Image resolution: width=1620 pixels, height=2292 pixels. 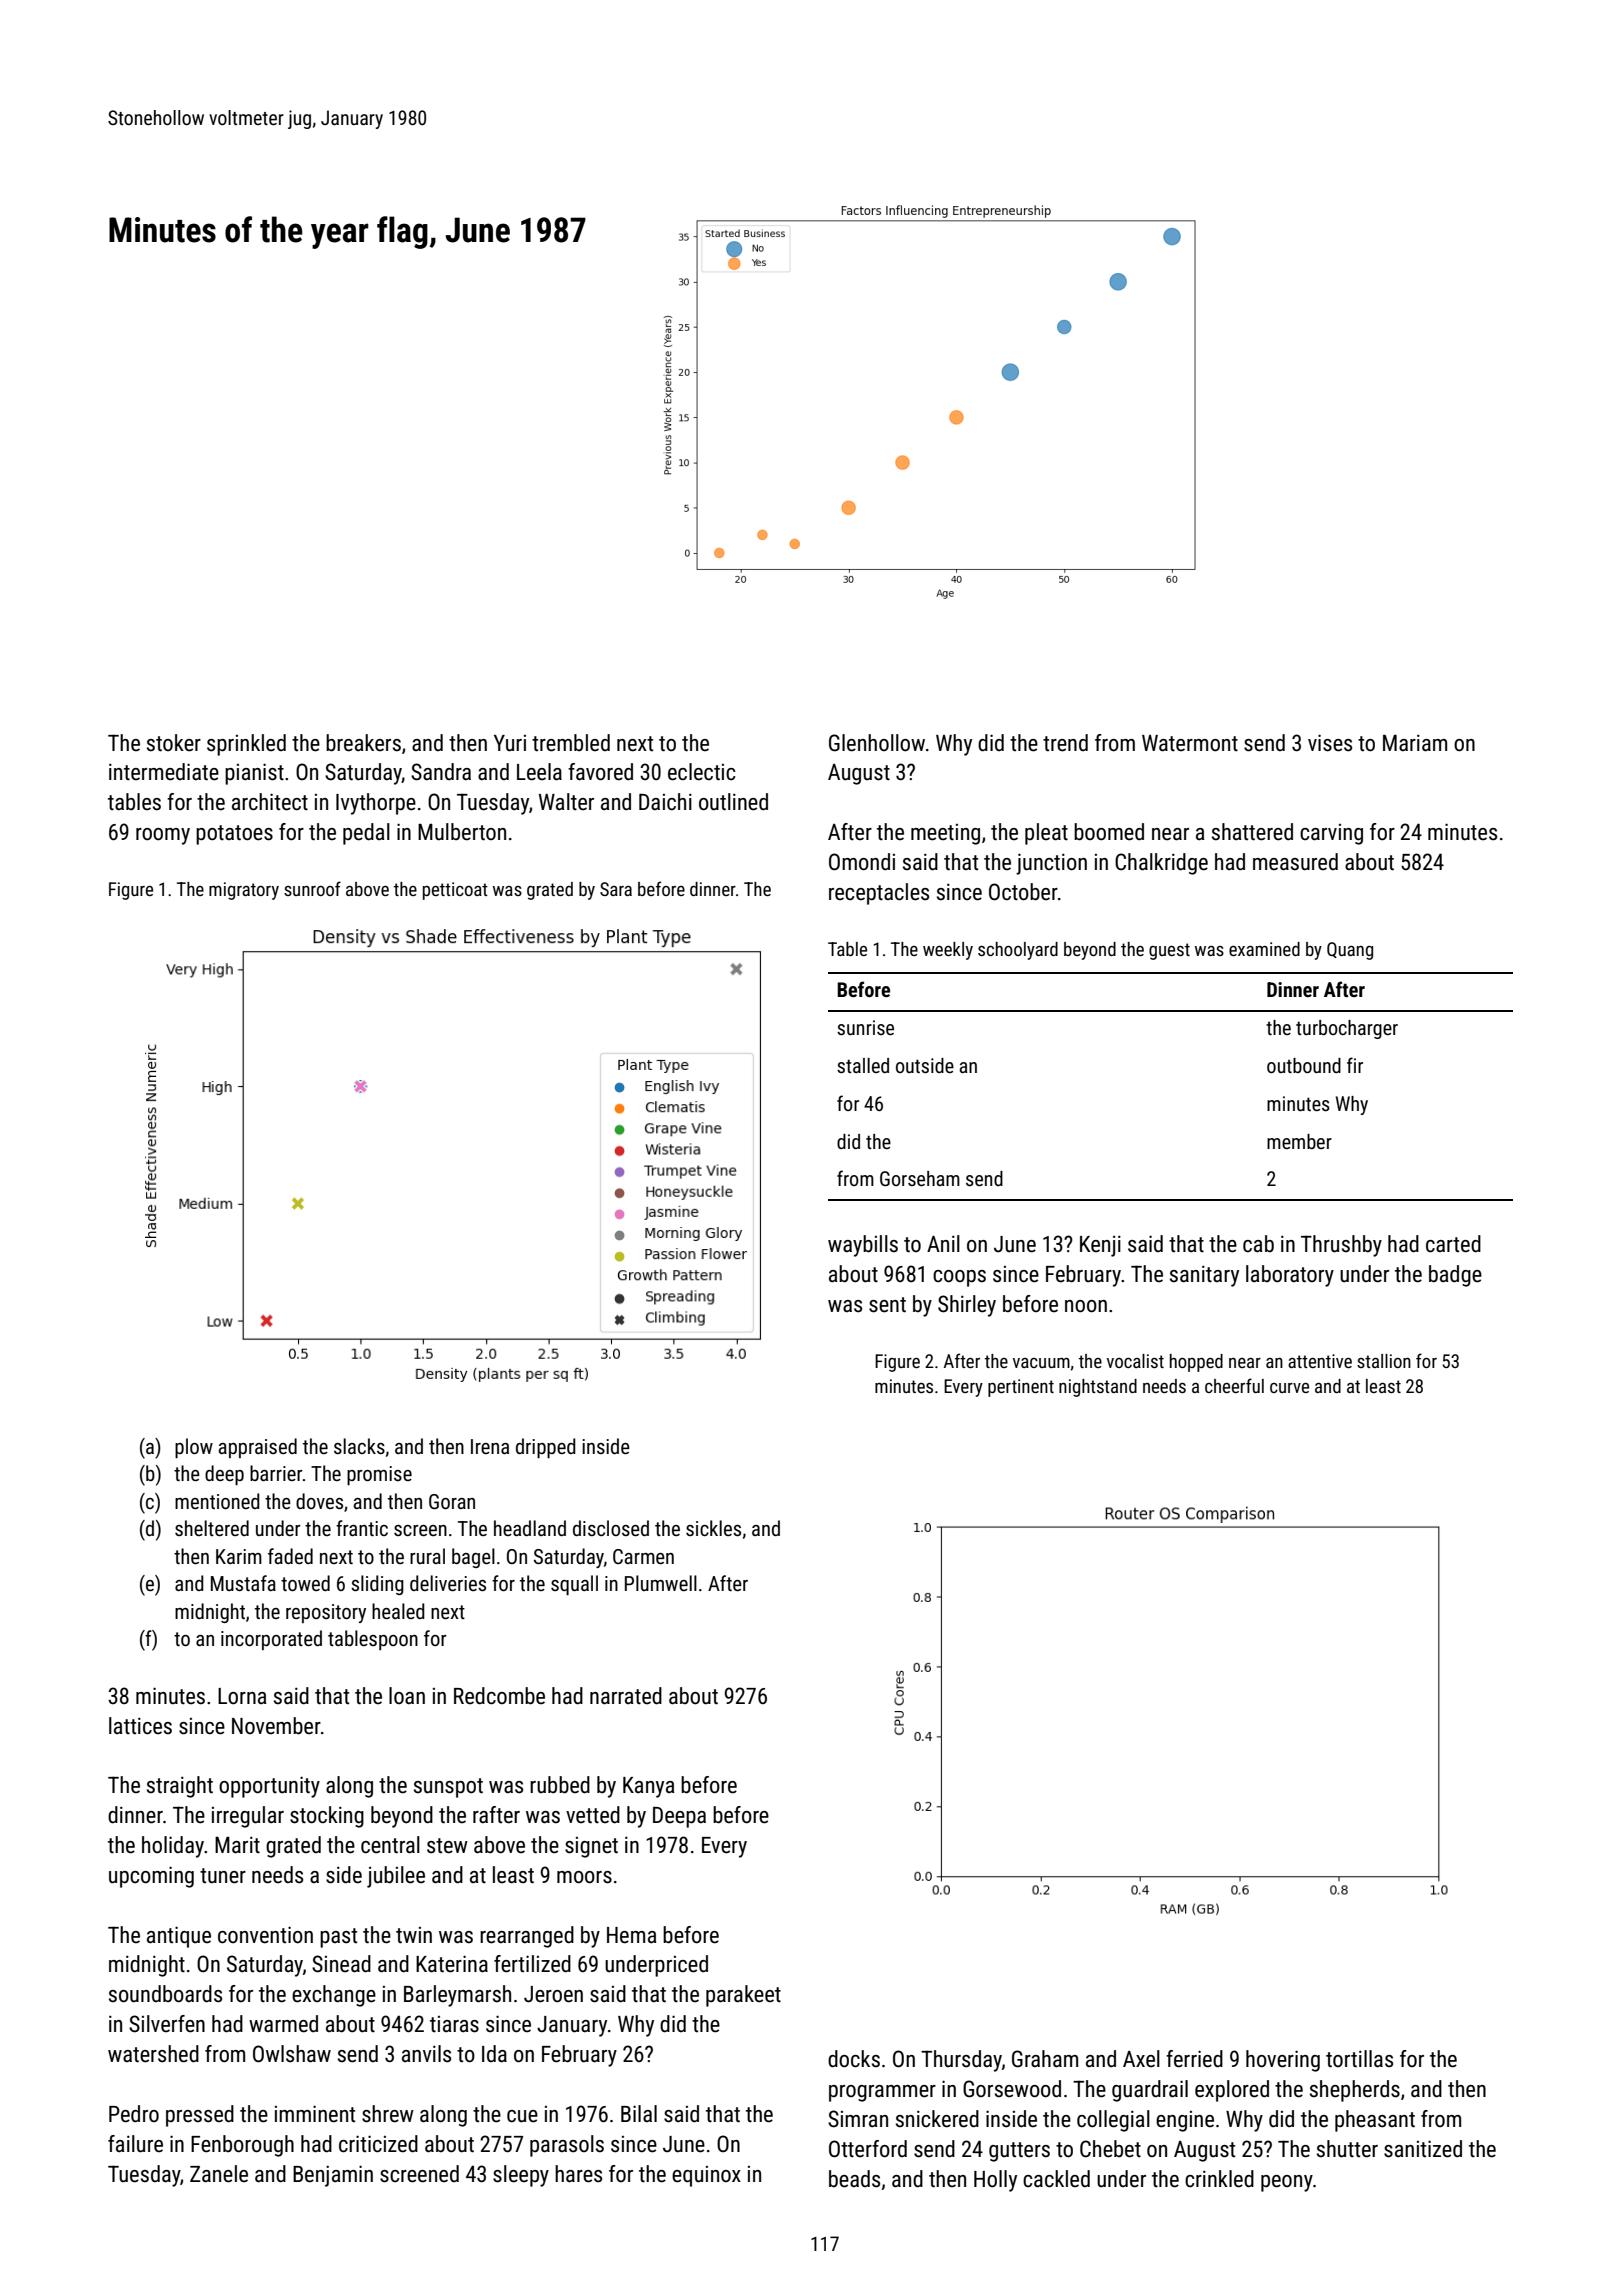 What do you see at coordinates (376, 804) in the image?
I see `Ivythorpe` at bounding box center [376, 804].
